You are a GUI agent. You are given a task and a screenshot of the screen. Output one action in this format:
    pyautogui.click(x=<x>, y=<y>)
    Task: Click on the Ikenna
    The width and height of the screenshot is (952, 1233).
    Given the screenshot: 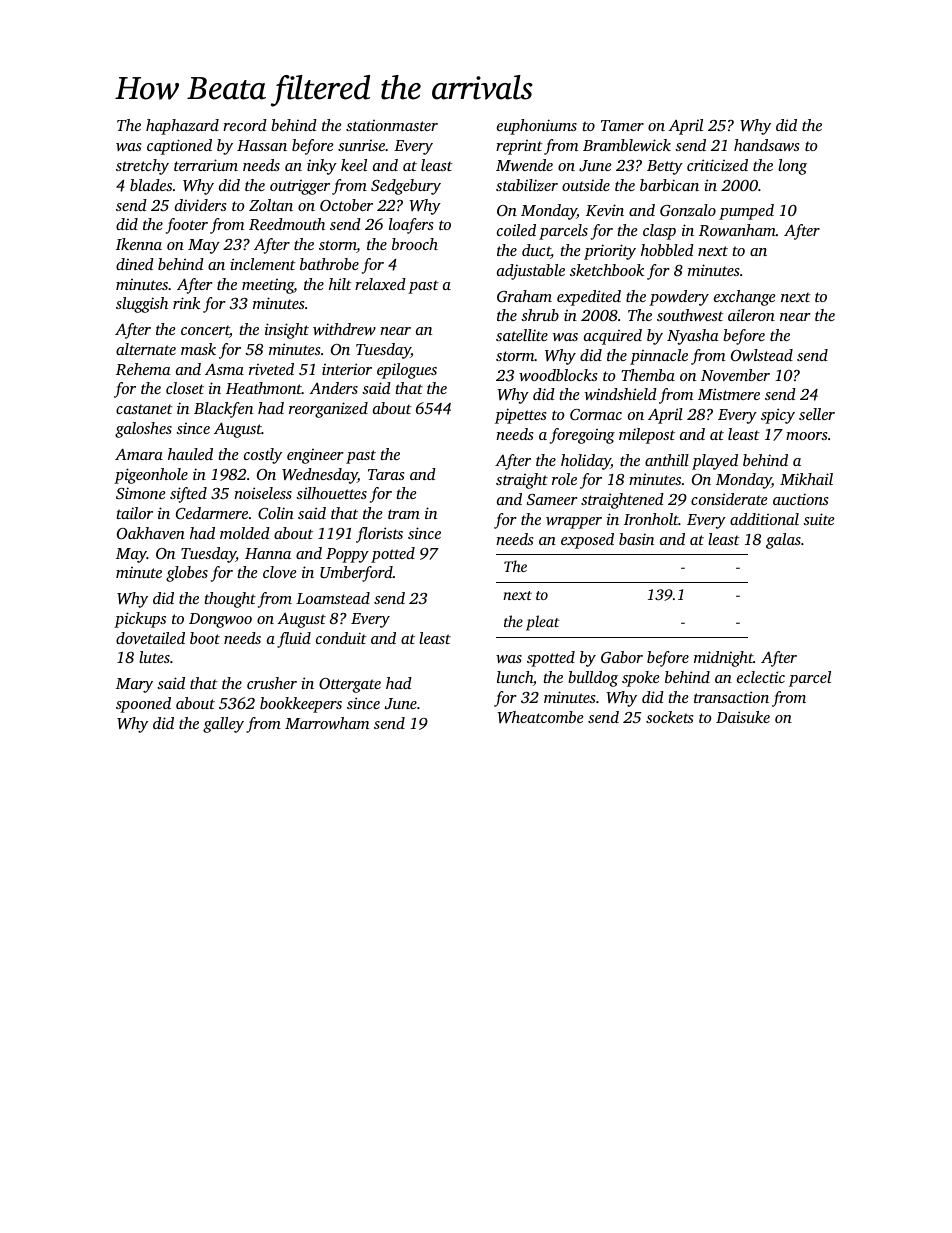 What is the action you would take?
    pyautogui.click(x=139, y=244)
